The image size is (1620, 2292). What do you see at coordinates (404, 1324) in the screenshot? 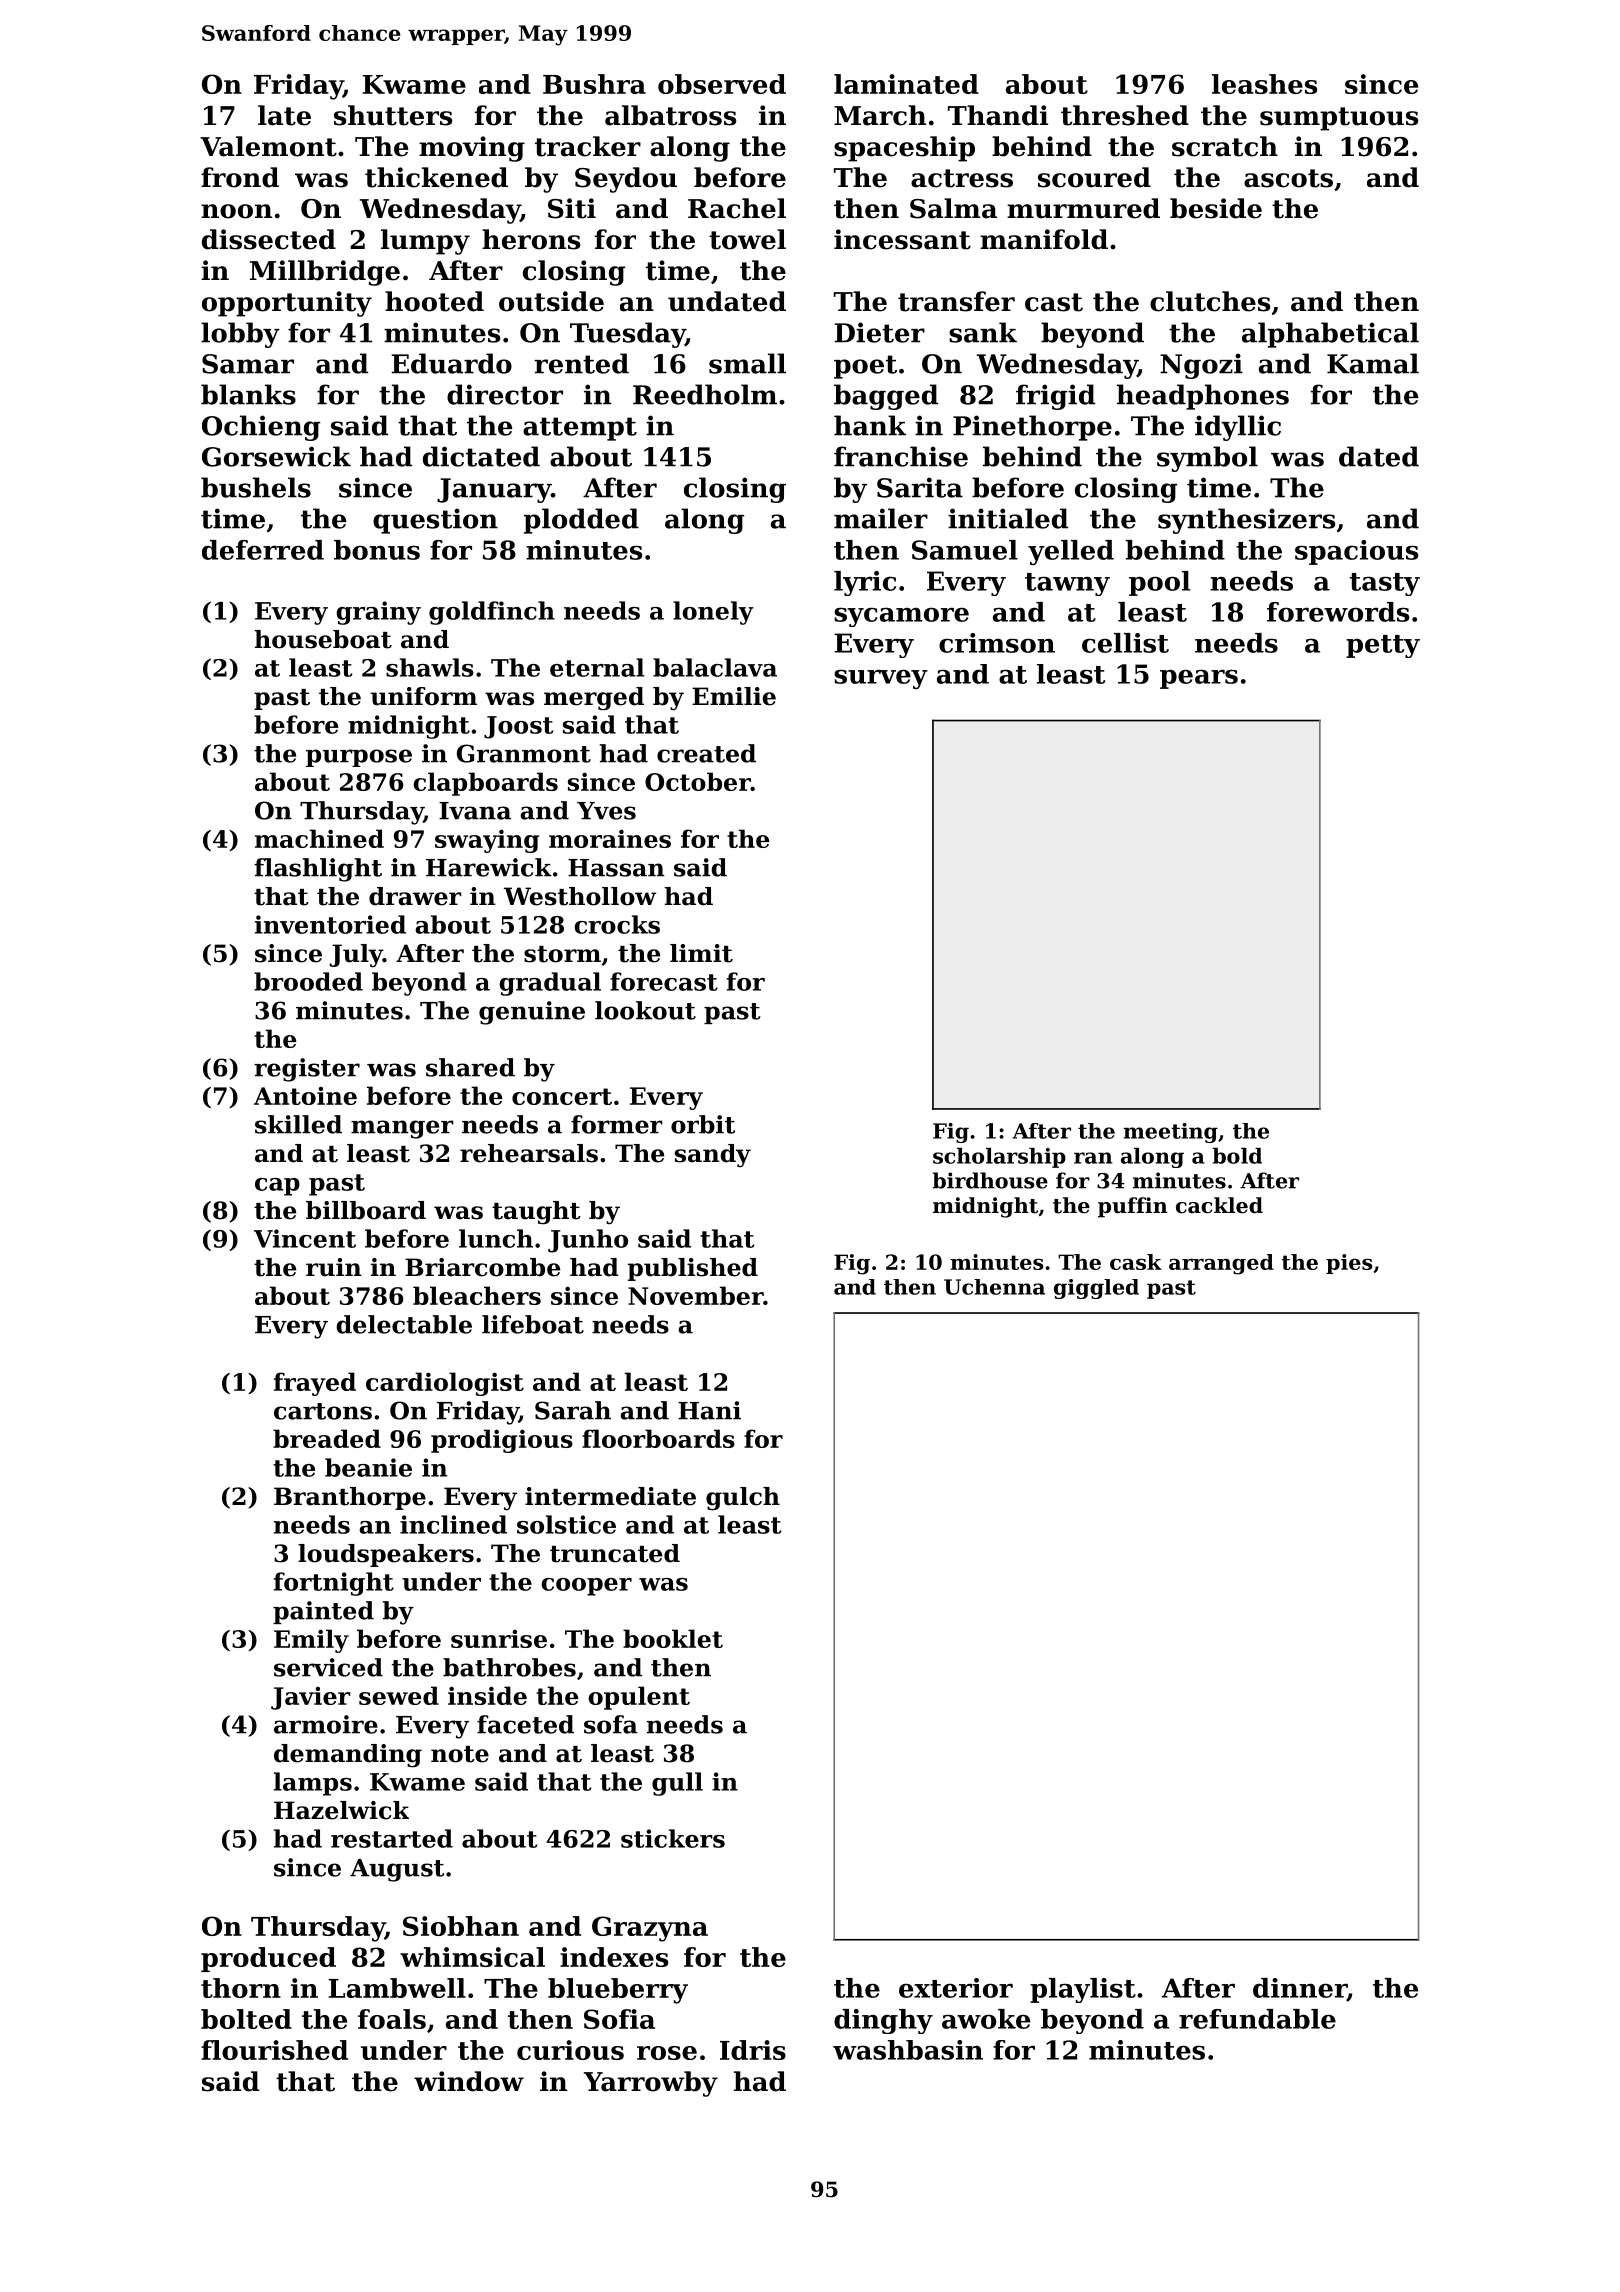
I see `delectable` at bounding box center [404, 1324].
